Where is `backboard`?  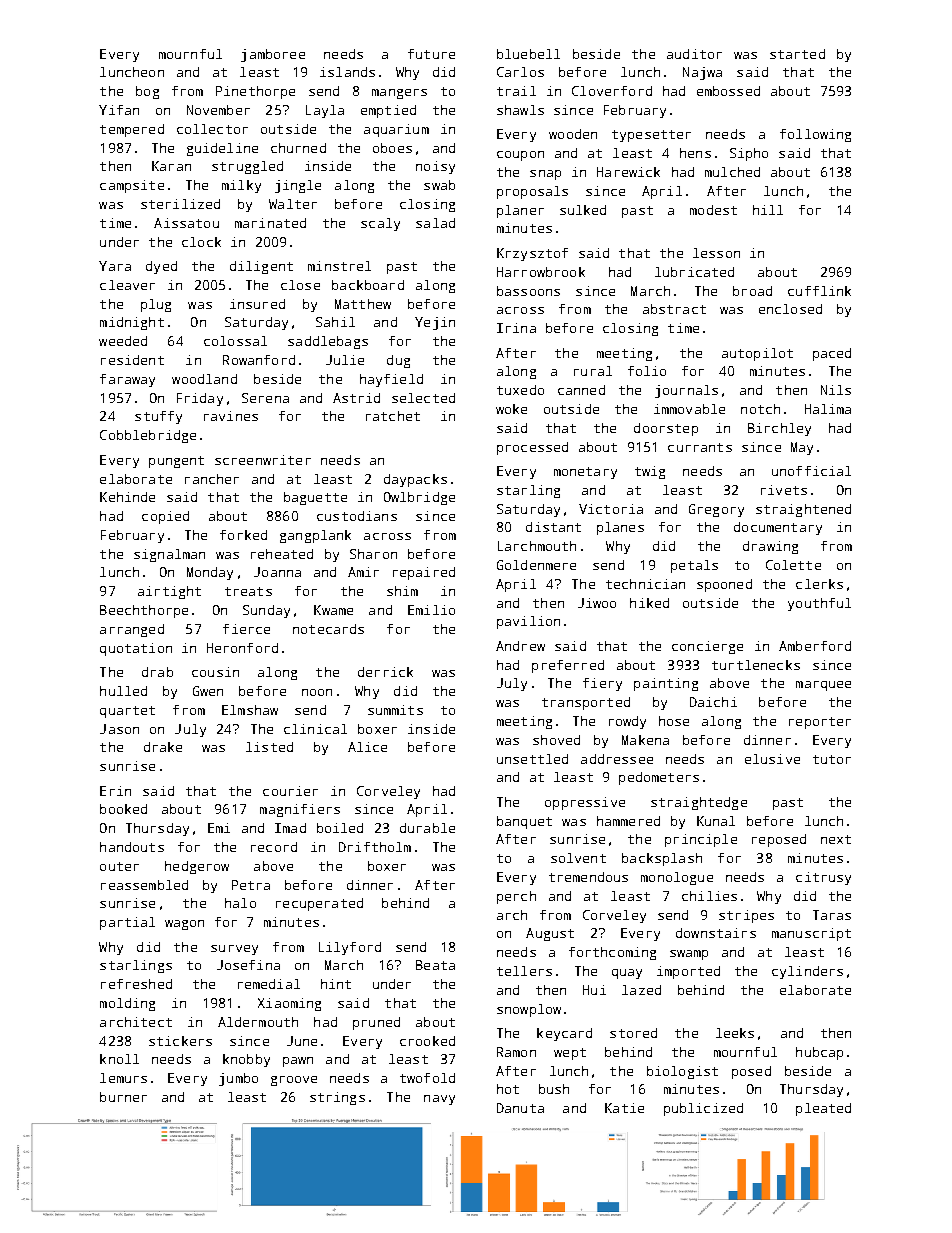 backboard is located at coordinates (368, 285).
